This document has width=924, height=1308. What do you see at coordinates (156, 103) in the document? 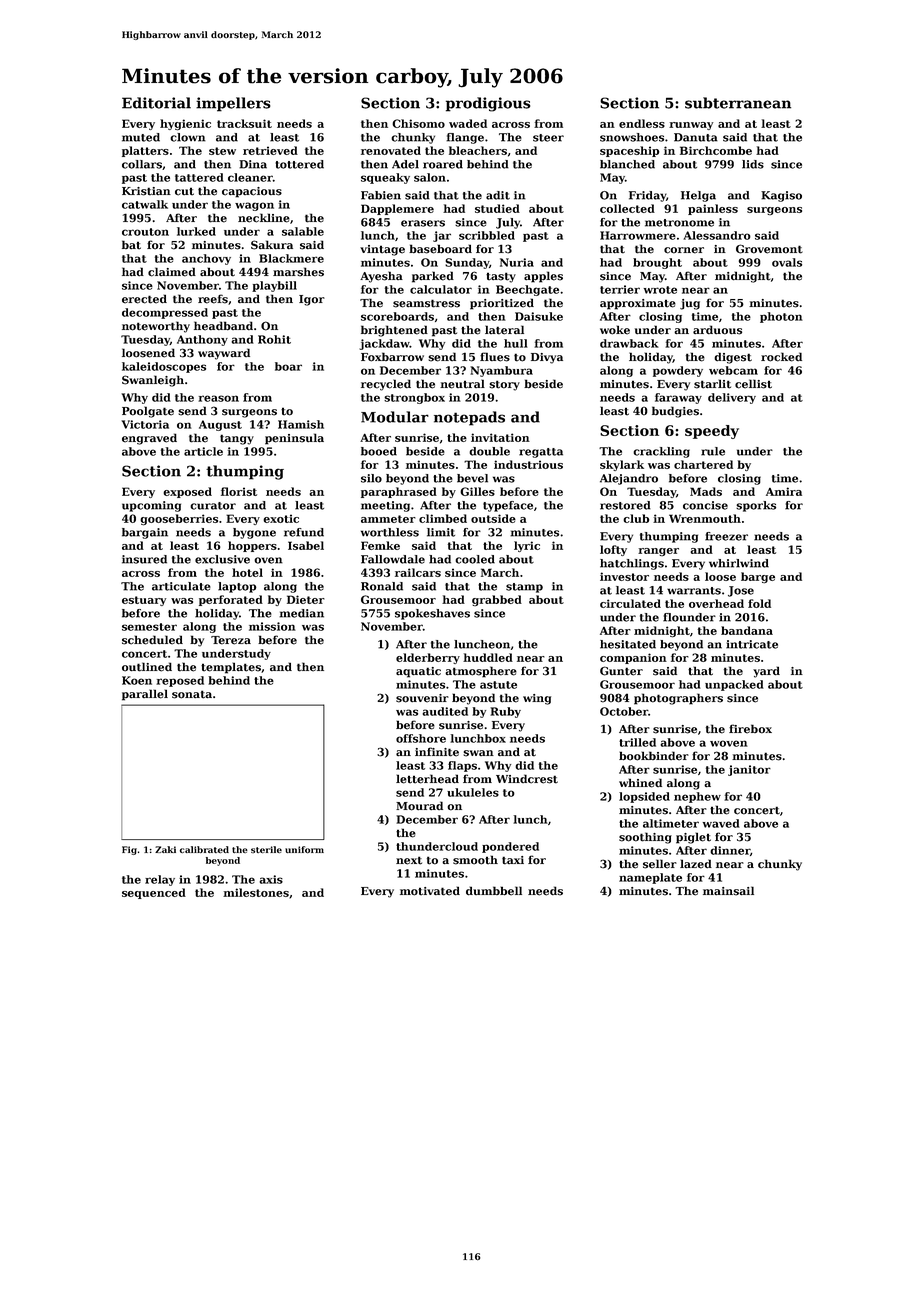
I see `Editorial` at bounding box center [156, 103].
